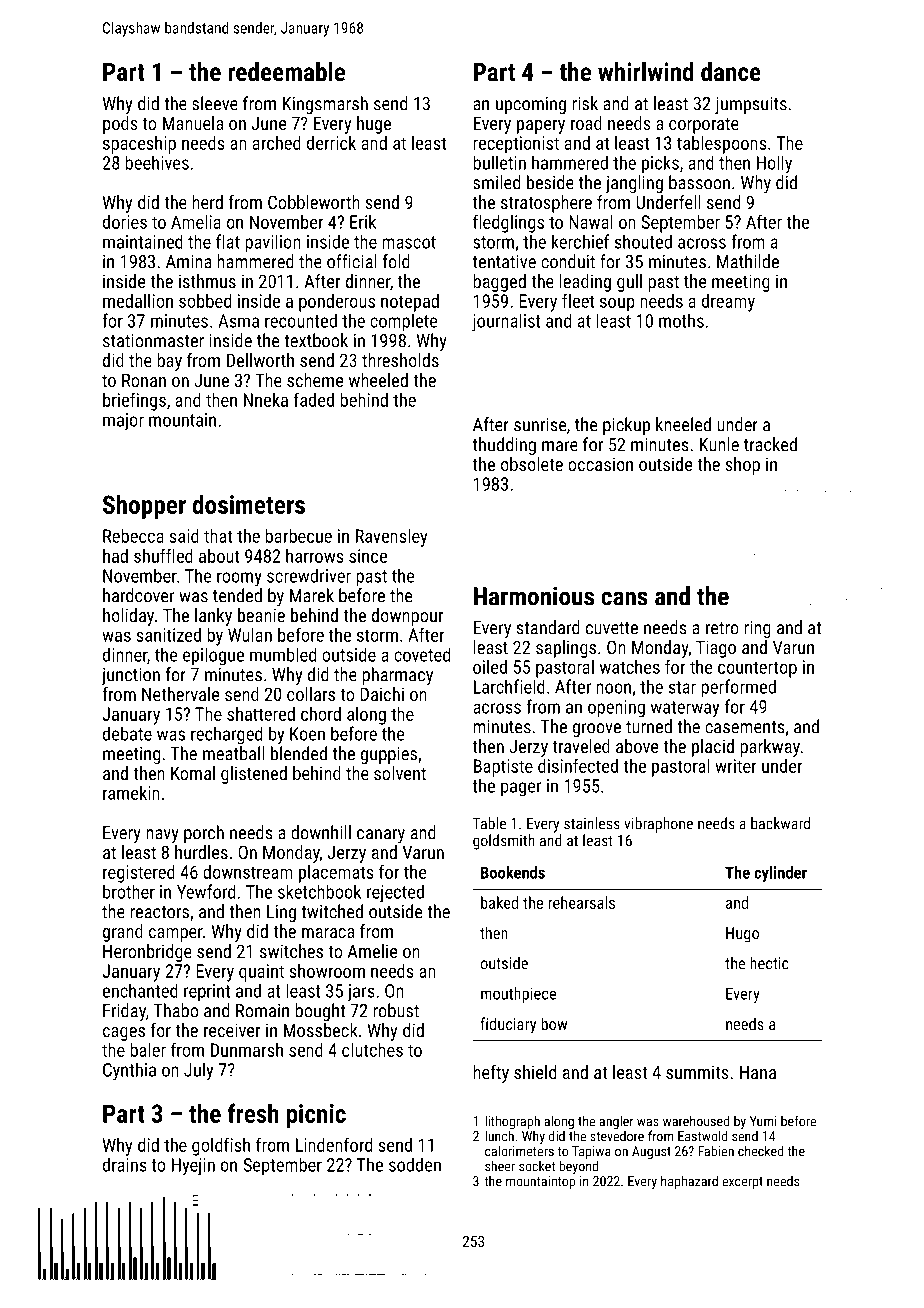  I want to click on tracked, so click(770, 444).
